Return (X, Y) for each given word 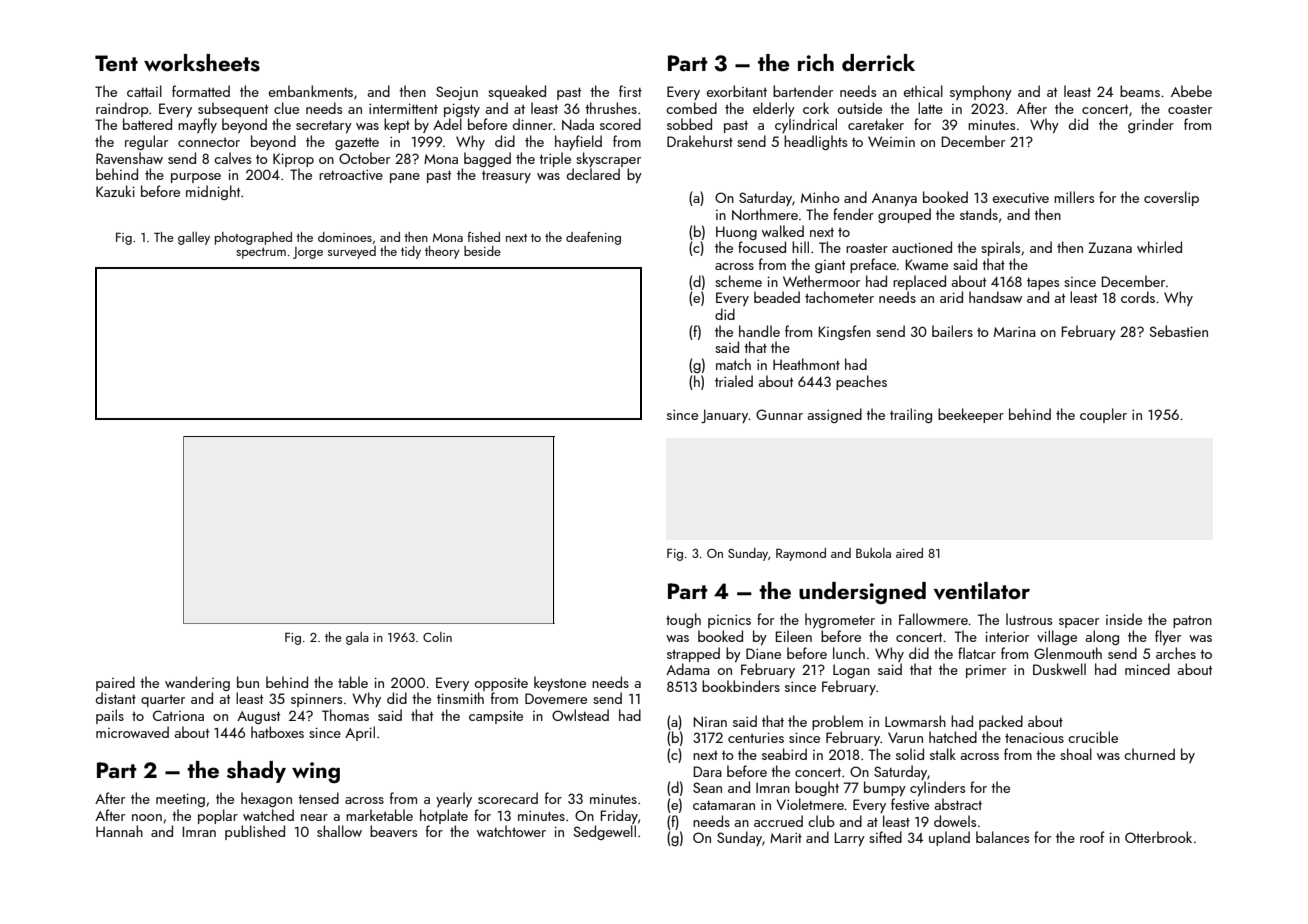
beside (482, 251)
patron (1192, 622)
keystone (560, 683)
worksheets (202, 63)
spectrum (261, 253)
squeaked (517, 92)
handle (759, 331)
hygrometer (840, 620)
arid (951, 297)
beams (1140, 91)
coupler (1103, 415)
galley (194, 238)
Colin (437, 637)
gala (357, 638)
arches (1176, 653)
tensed (318, 798)
